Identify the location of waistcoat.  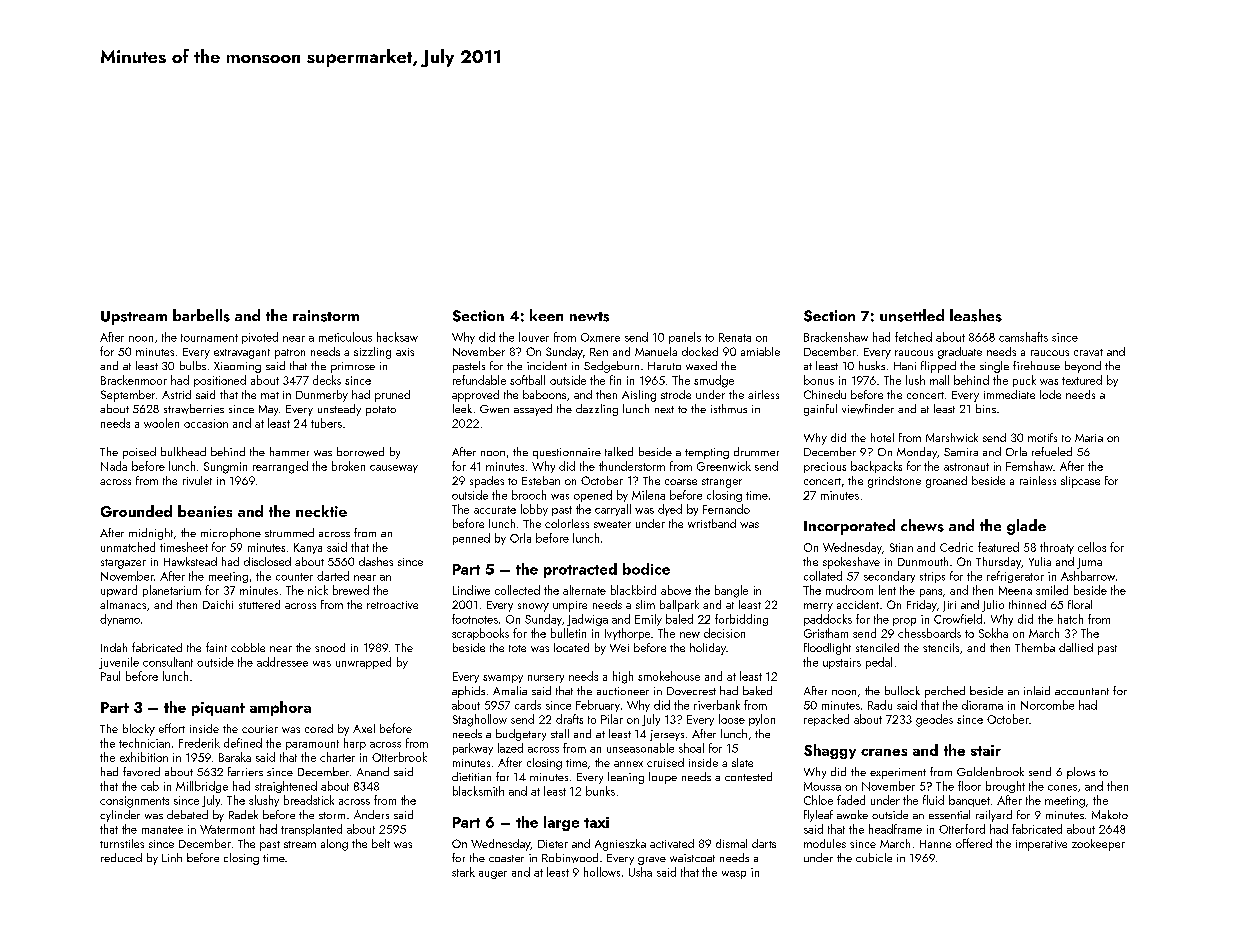
(692, 858).
